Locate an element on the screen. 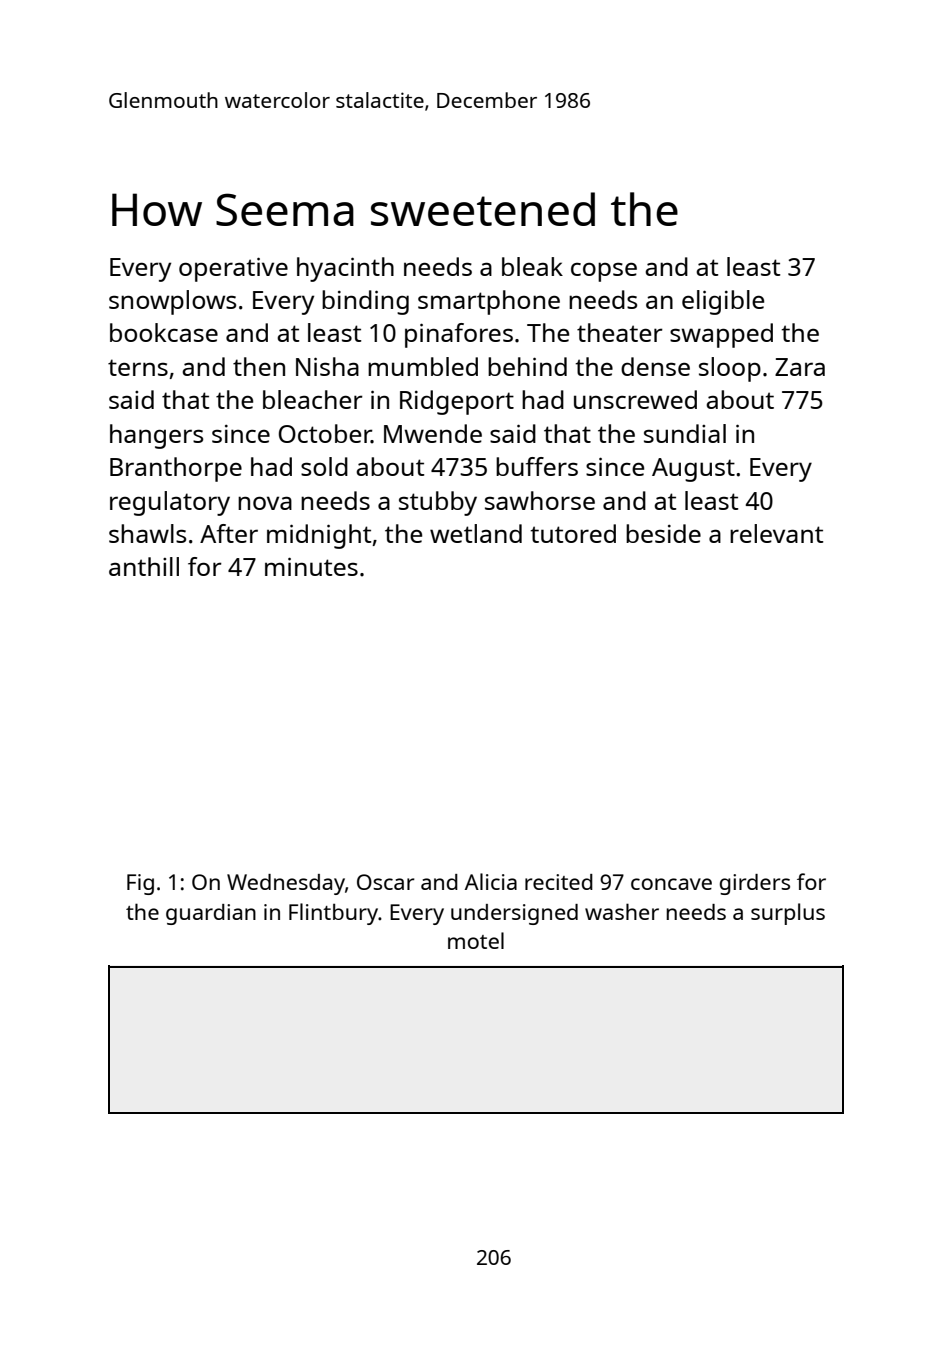 The height and width of the screenshot is (1350, 952). swapped is located at coordinates (721, 335).
